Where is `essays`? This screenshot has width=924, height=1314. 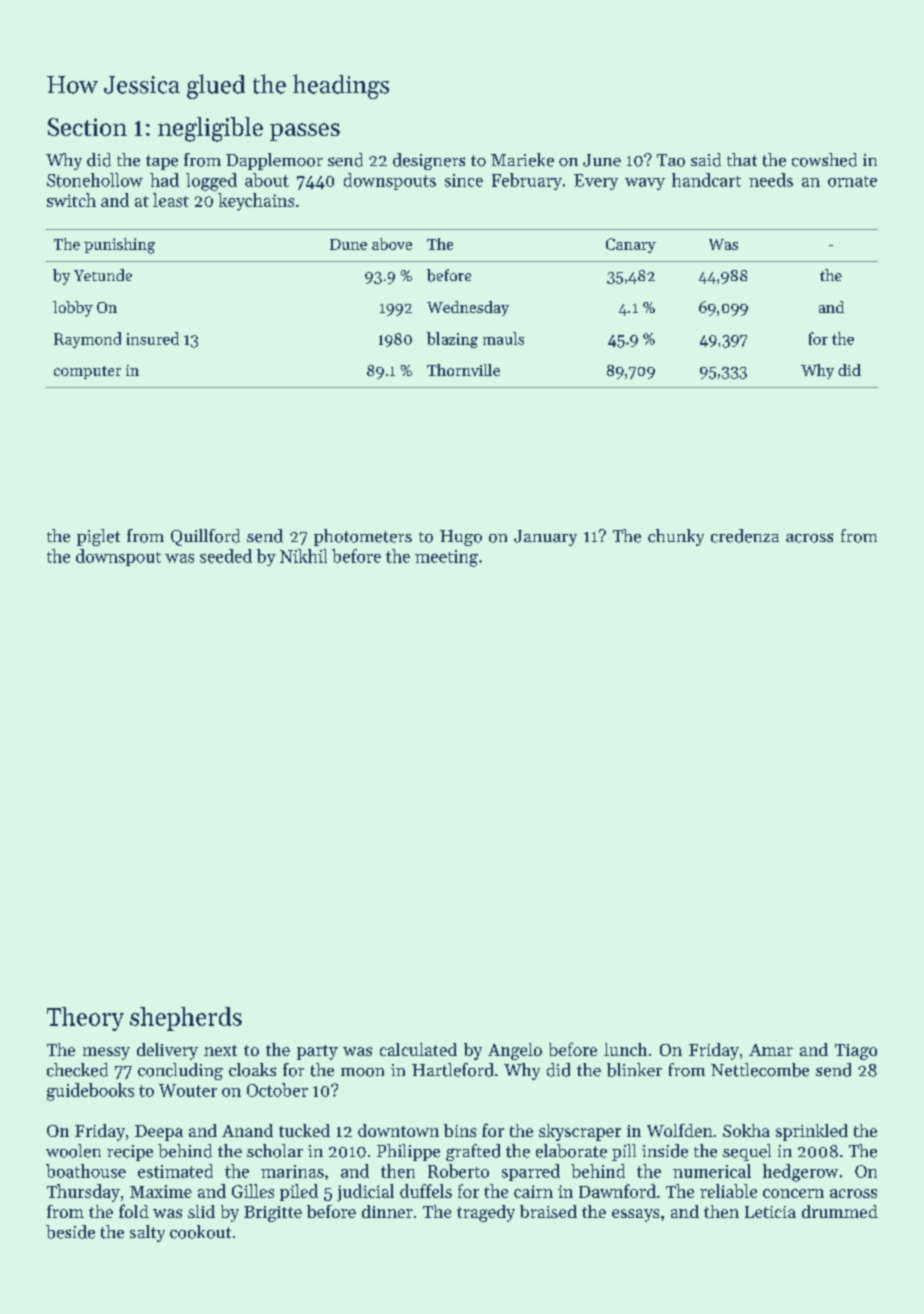 essays is located at coordinates (635, 1215).
